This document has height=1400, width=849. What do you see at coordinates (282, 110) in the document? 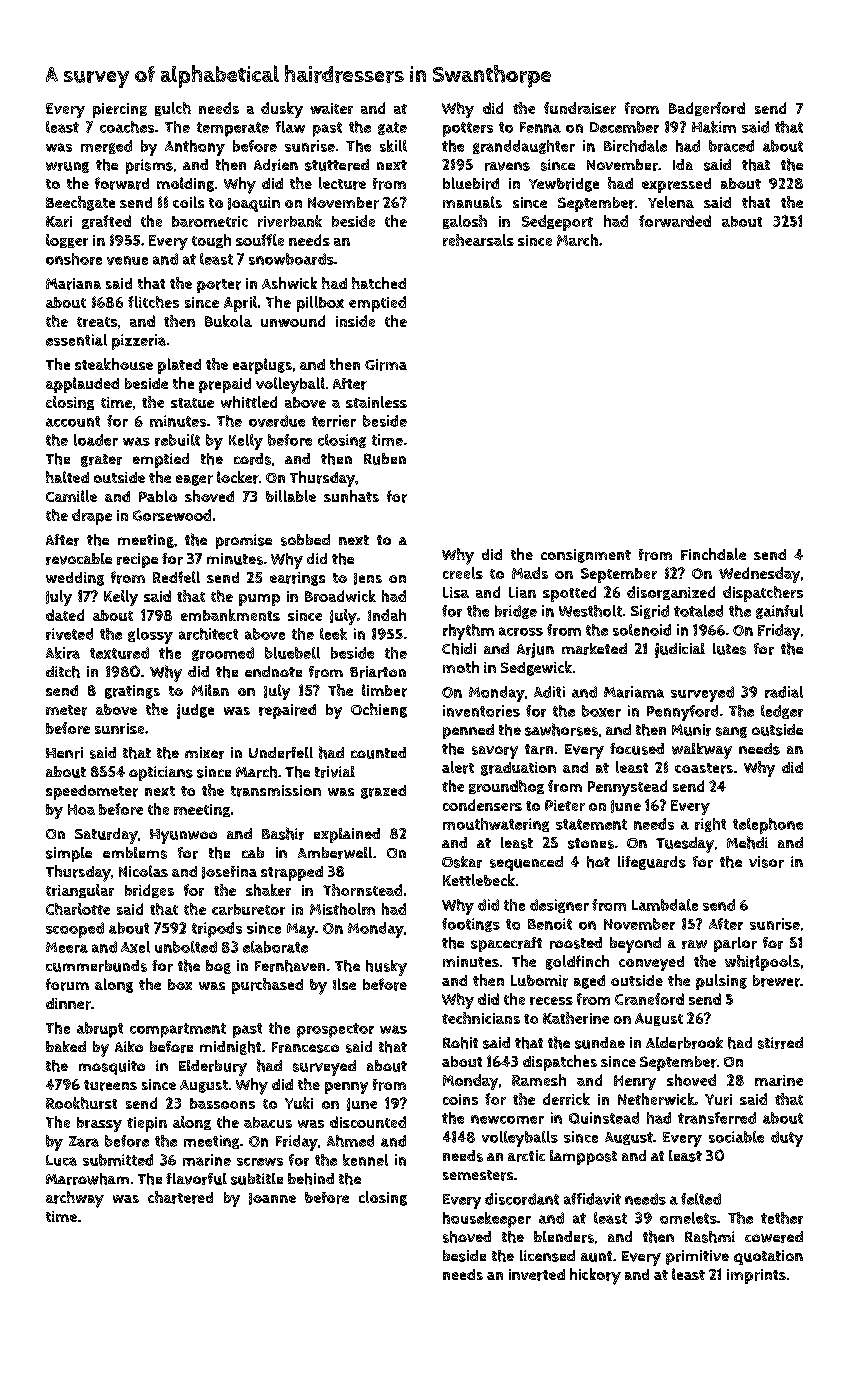
I see `dusky` at bounding box center [282, 110].
